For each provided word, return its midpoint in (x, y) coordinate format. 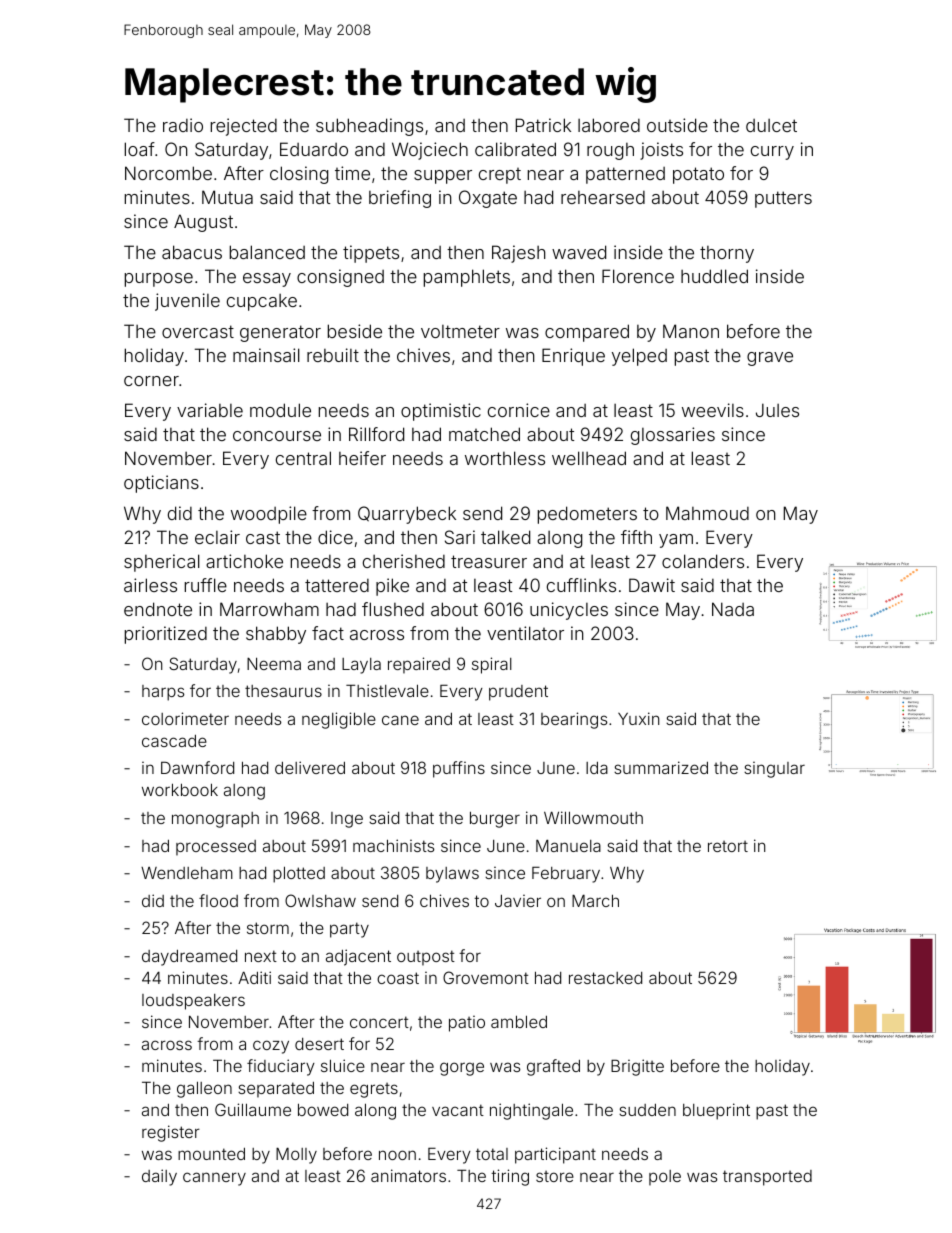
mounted (211, 1154)
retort (728, 846)
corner (151, 381)
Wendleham (187, 873)
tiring (510, 1177)
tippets (371, 254)
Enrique (573, 357)
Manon (691, 331)
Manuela (568, 845)
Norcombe (168, 173)
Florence (638, 276)
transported (767, 1178)
